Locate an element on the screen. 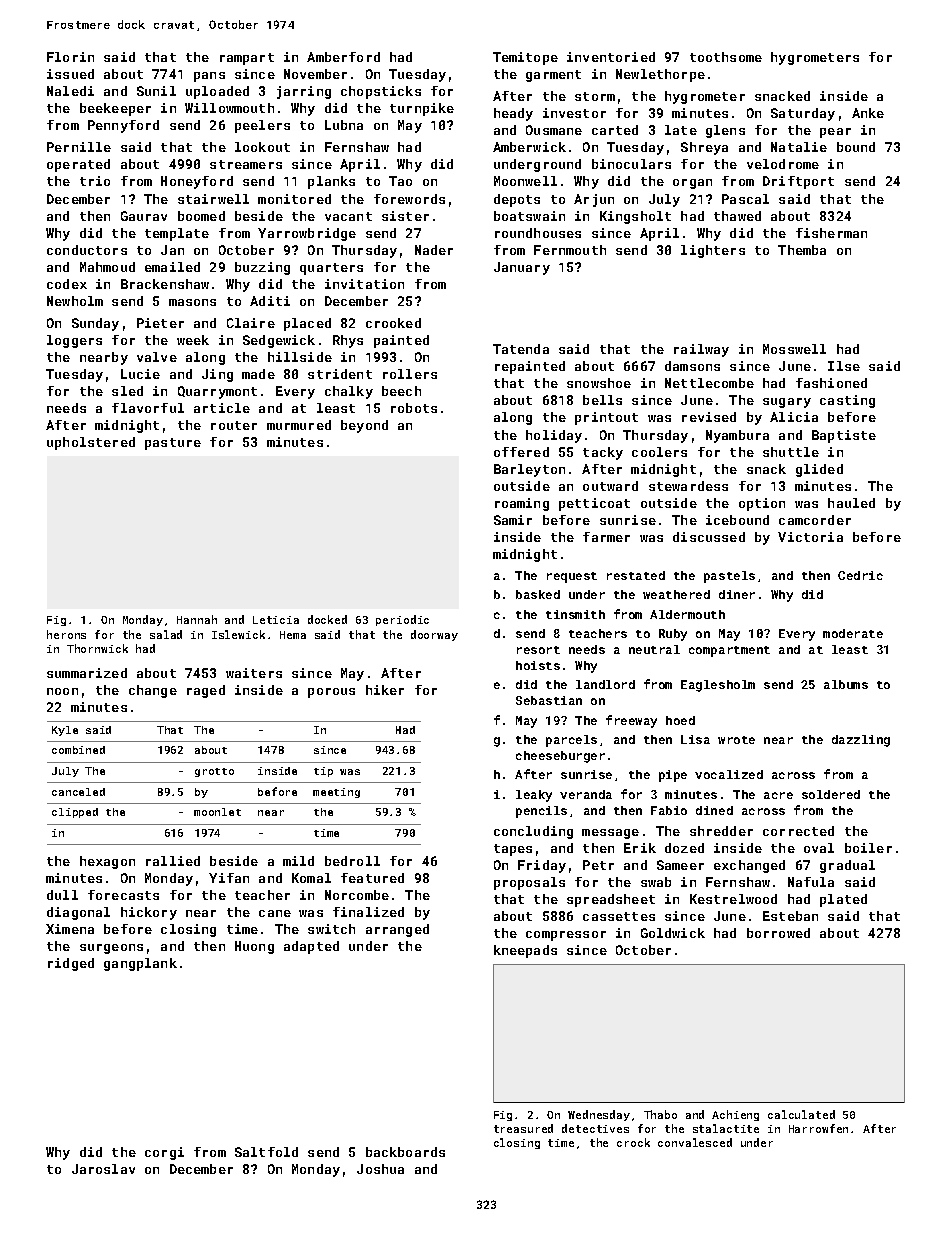 The image size is (952, 1233). Jaroslav is located at coordinates (103, 1169).
